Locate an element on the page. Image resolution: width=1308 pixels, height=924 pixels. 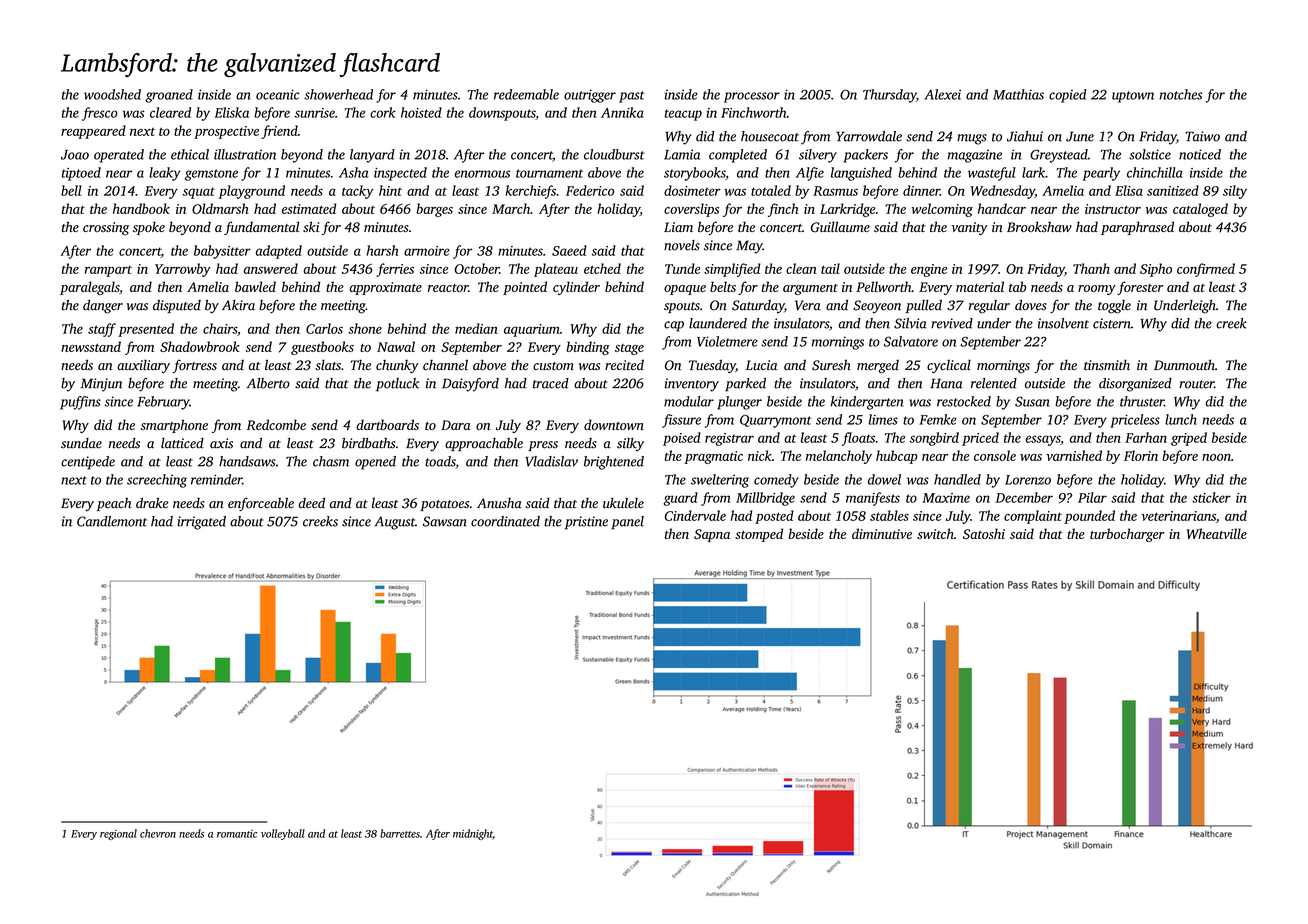
paralegals is located at coordinates (89, 288).
